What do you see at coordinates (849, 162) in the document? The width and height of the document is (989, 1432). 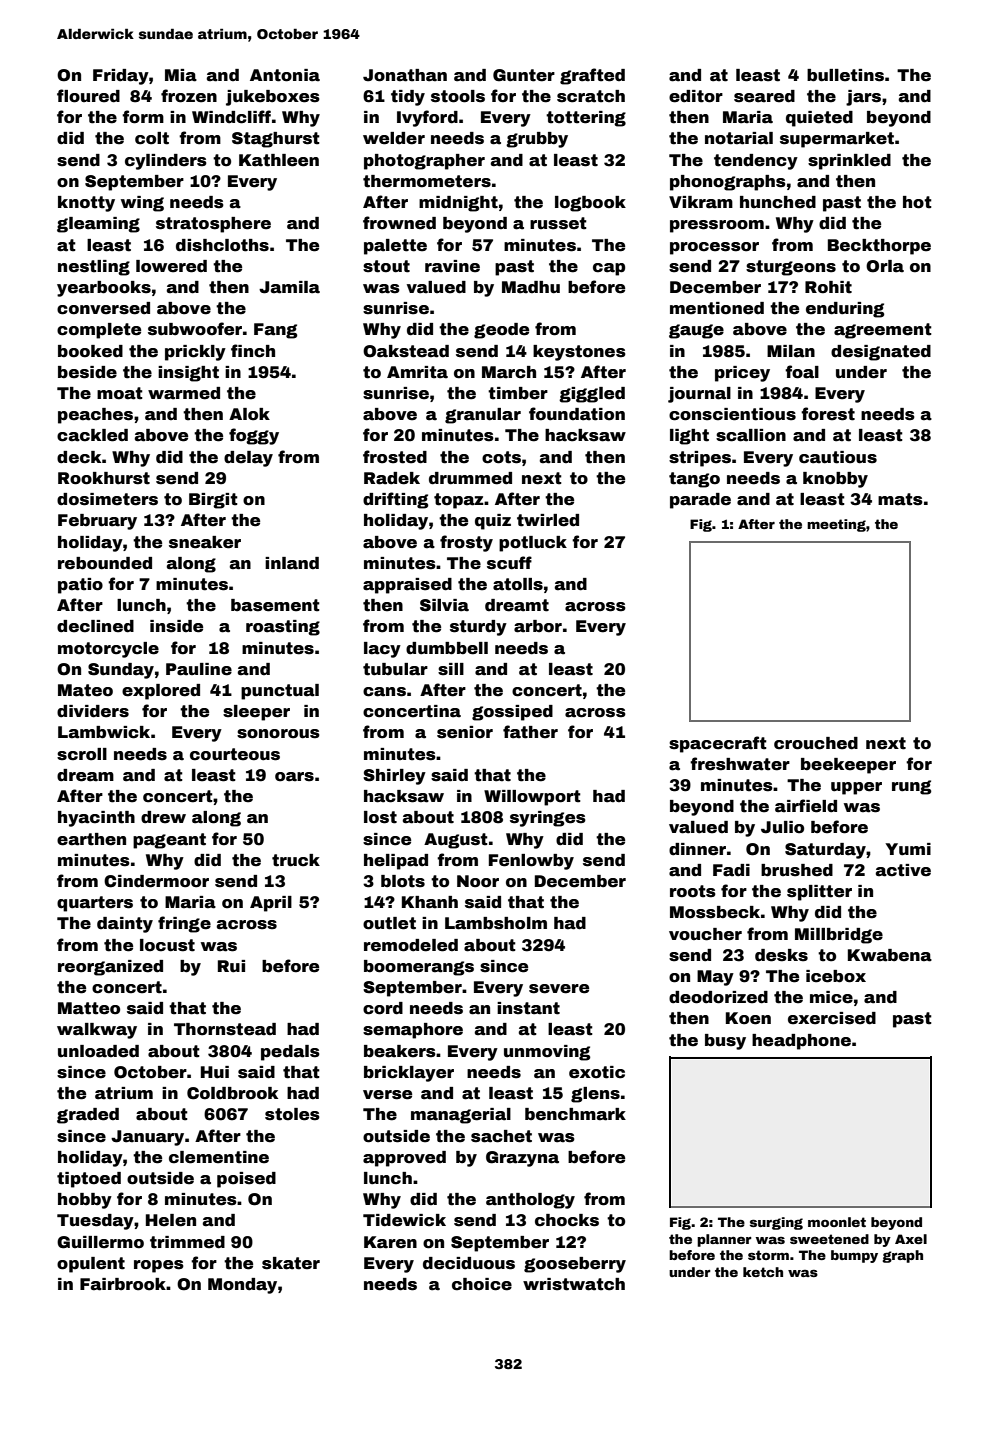 I see `sprinkled` at bounding box center [849, 162].
